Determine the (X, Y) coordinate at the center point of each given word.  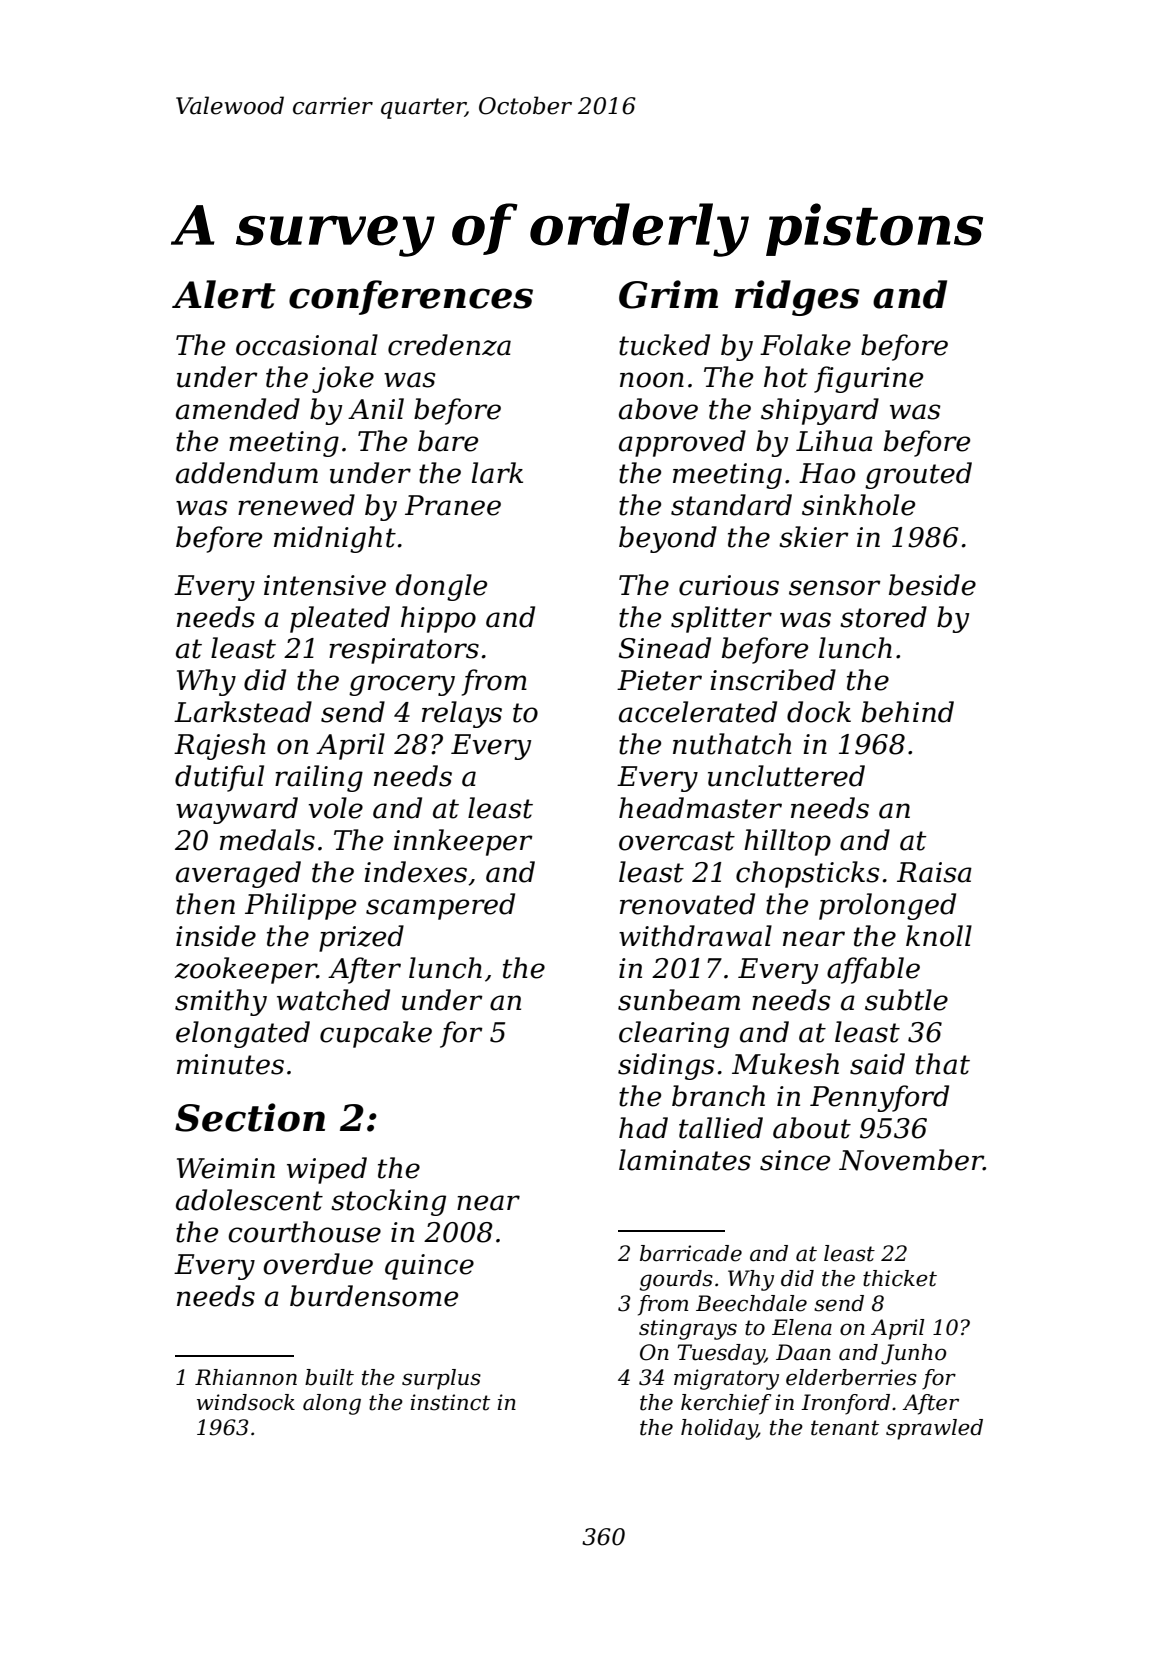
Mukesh (785, 1064)
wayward (237, 810)
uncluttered (786, 776)
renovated (687, 904)
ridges (797, 298)
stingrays (688, 1329)
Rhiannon (246, 1377)
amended (238, 409)
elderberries (851, 1377)
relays (462, 714)
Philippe (300, 906)
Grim (668, 294)
